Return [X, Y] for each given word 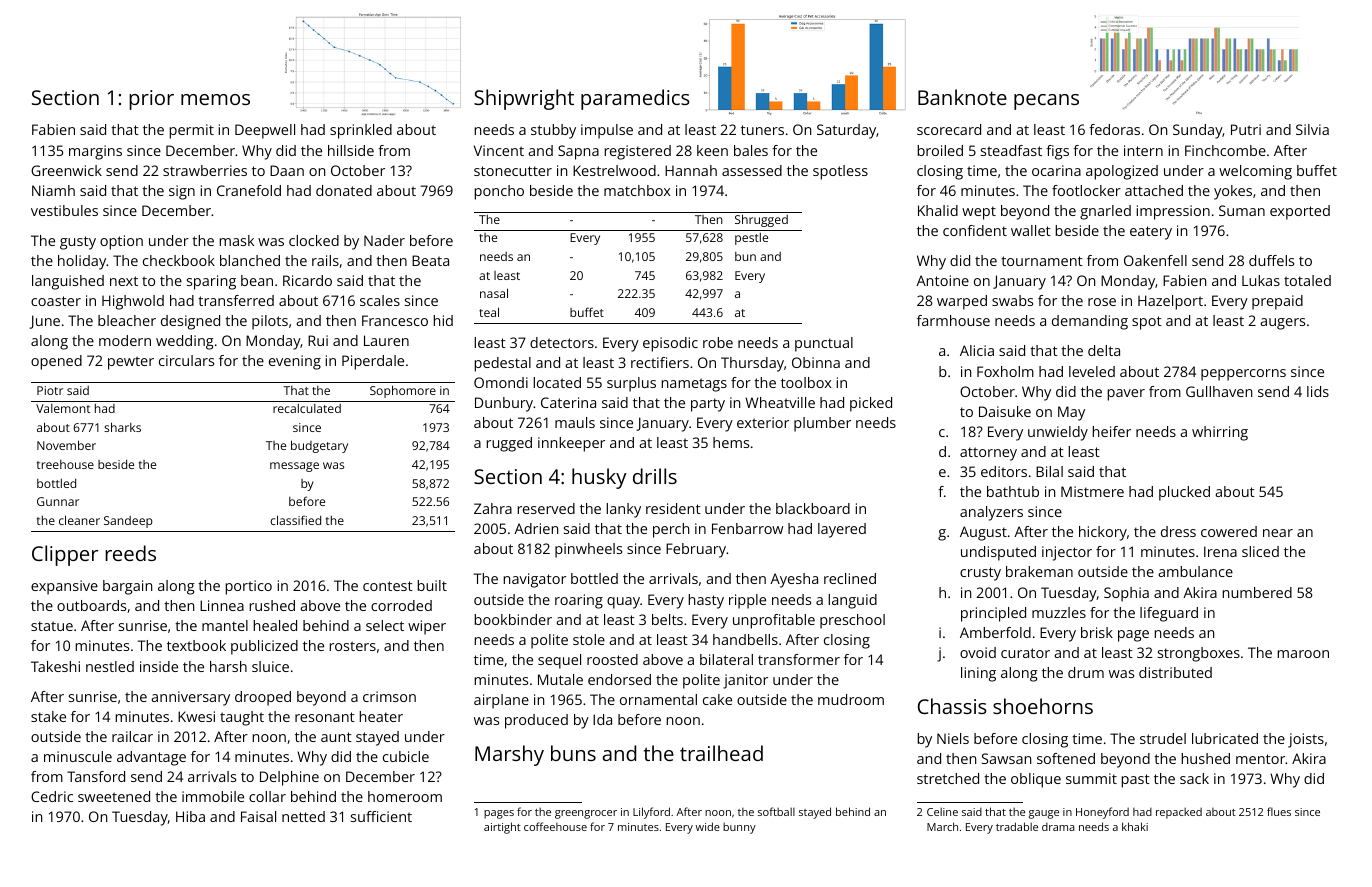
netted [303, 816]
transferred [236, 300]
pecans [1046, 102]
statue [52, 626]
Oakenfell [1155, 260]
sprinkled [361, 131]
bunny [739, 828]
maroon [1303, 654]
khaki [1135, 826]
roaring [579, 601]
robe [718, 342]
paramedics [635, 99]
